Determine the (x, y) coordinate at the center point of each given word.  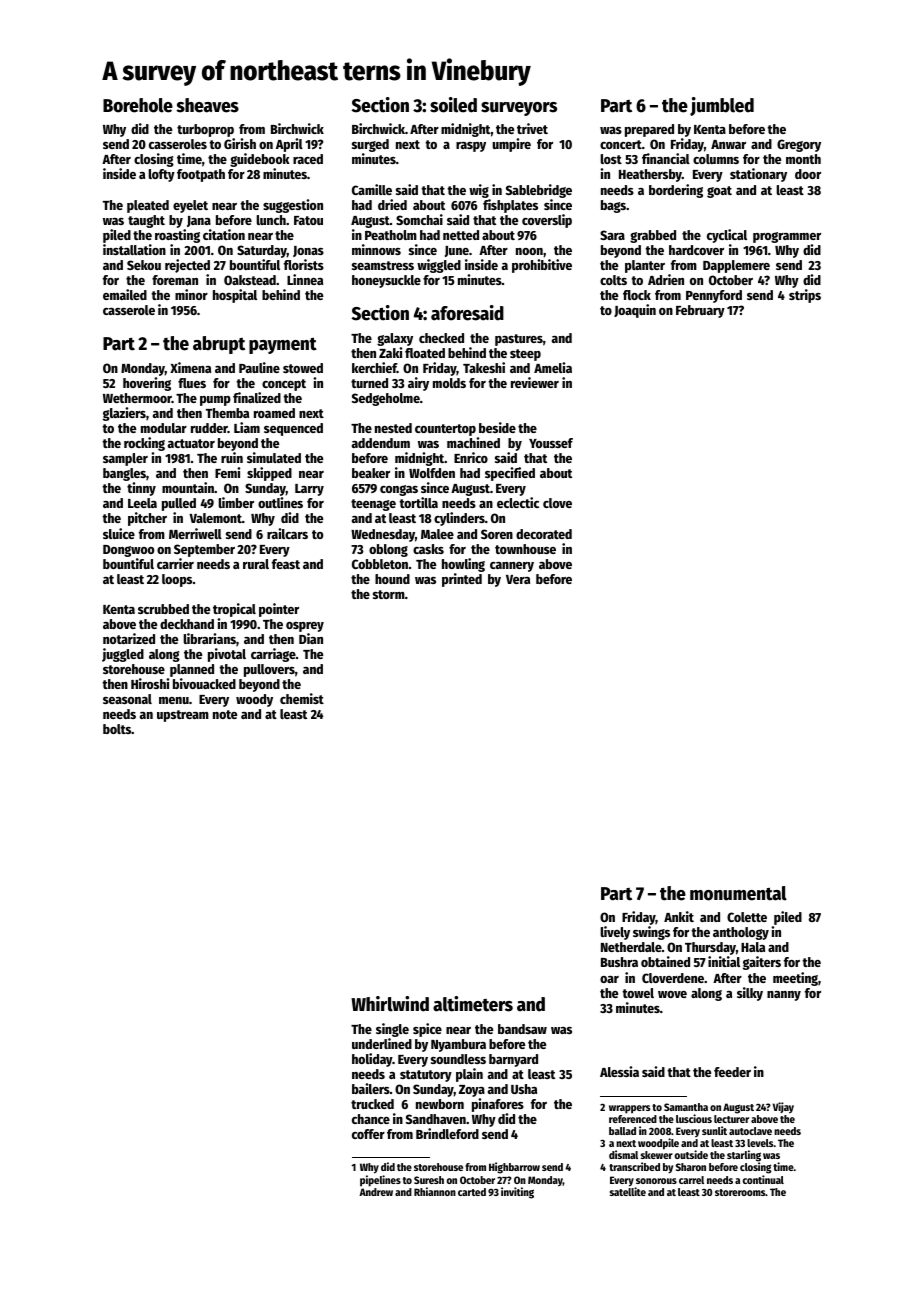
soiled (453, 105)
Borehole (138, 105)
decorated (544, 534)
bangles (124, 474)
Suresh (429, 1180)
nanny (784, 996)
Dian (311, 638)
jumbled (722, 106)
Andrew (376, 1192)
